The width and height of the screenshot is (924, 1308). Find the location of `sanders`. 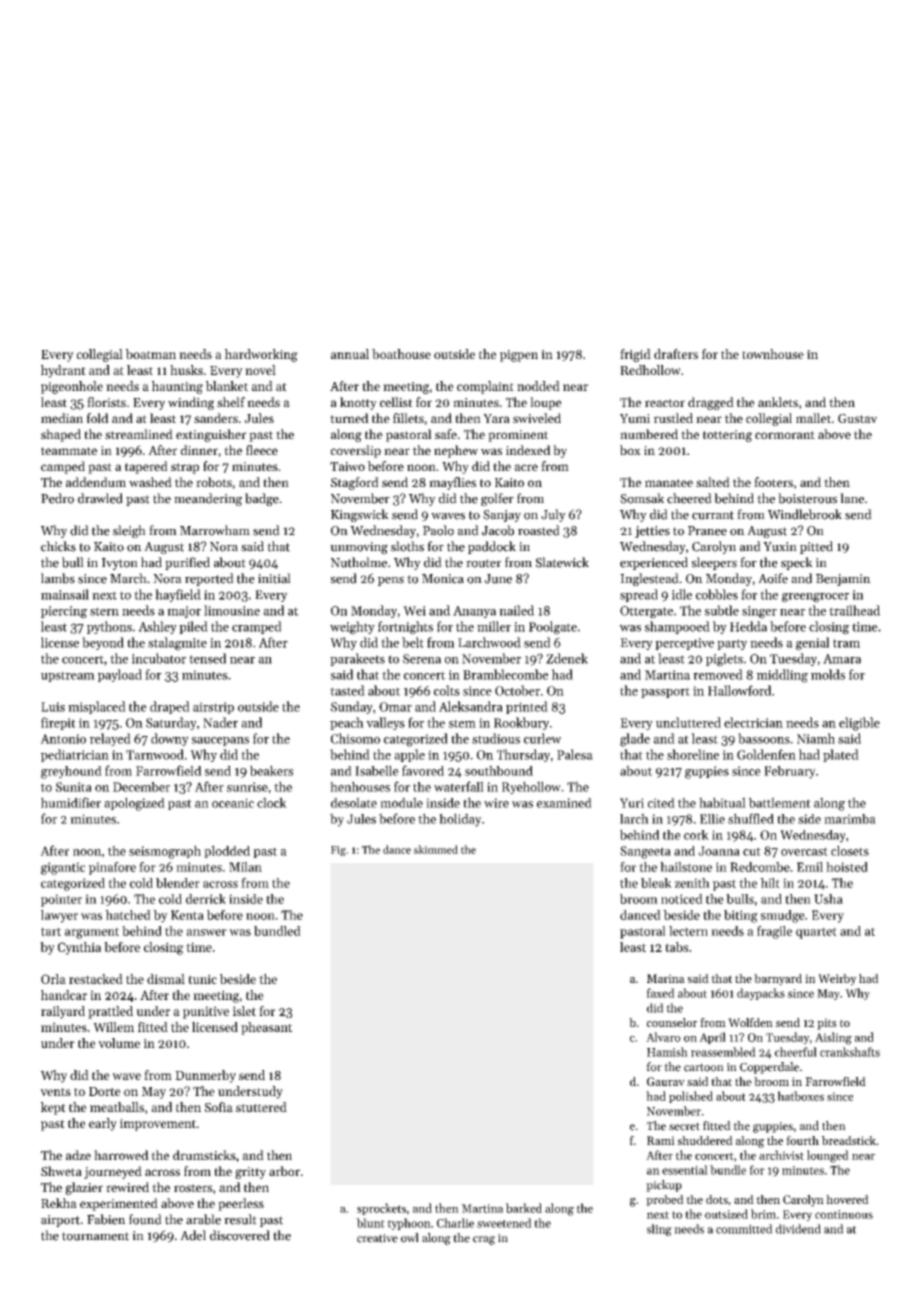

sanders is located at coordinates (216, 418).
